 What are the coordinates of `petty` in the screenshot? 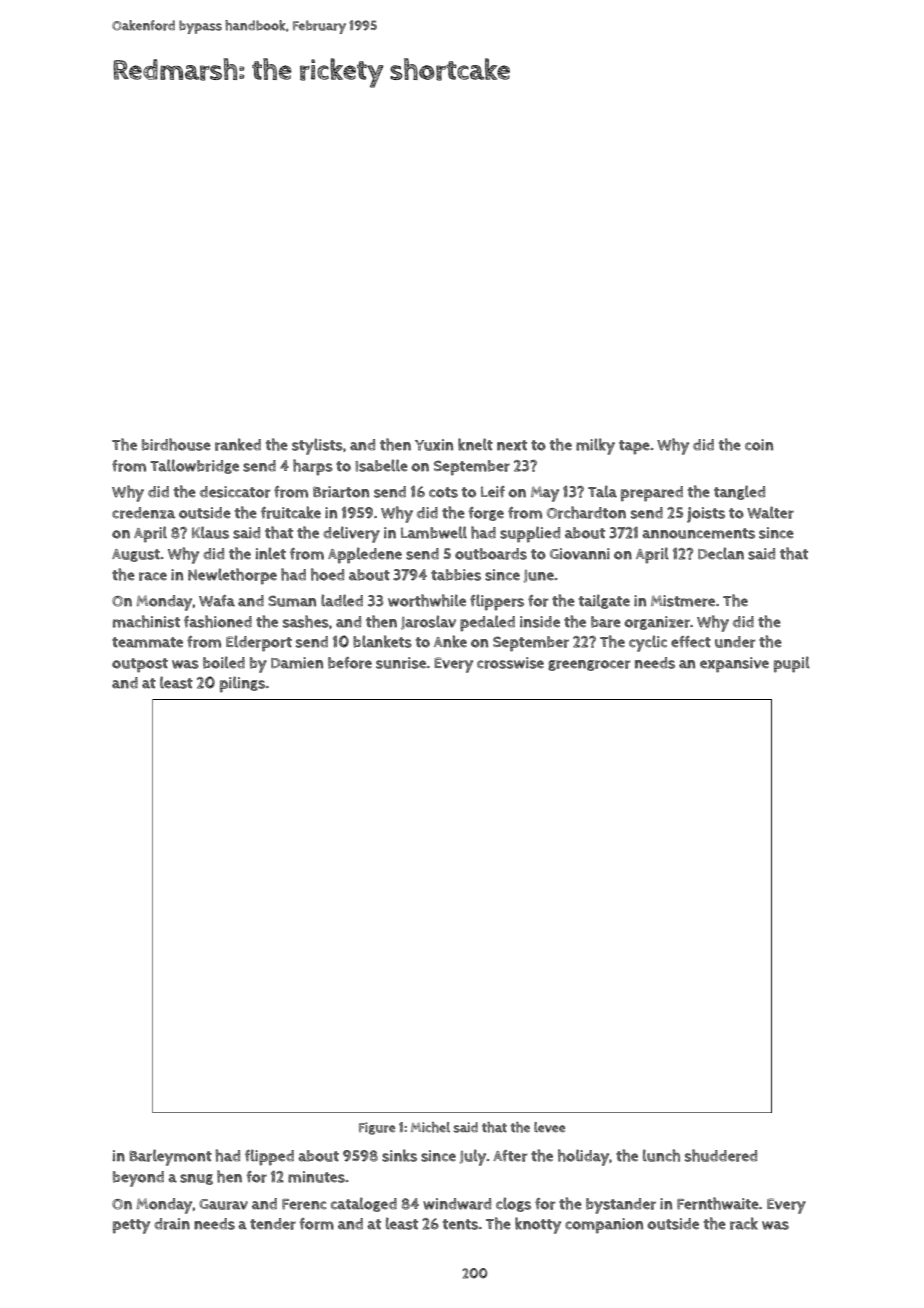 It's located at (131, 1226).
